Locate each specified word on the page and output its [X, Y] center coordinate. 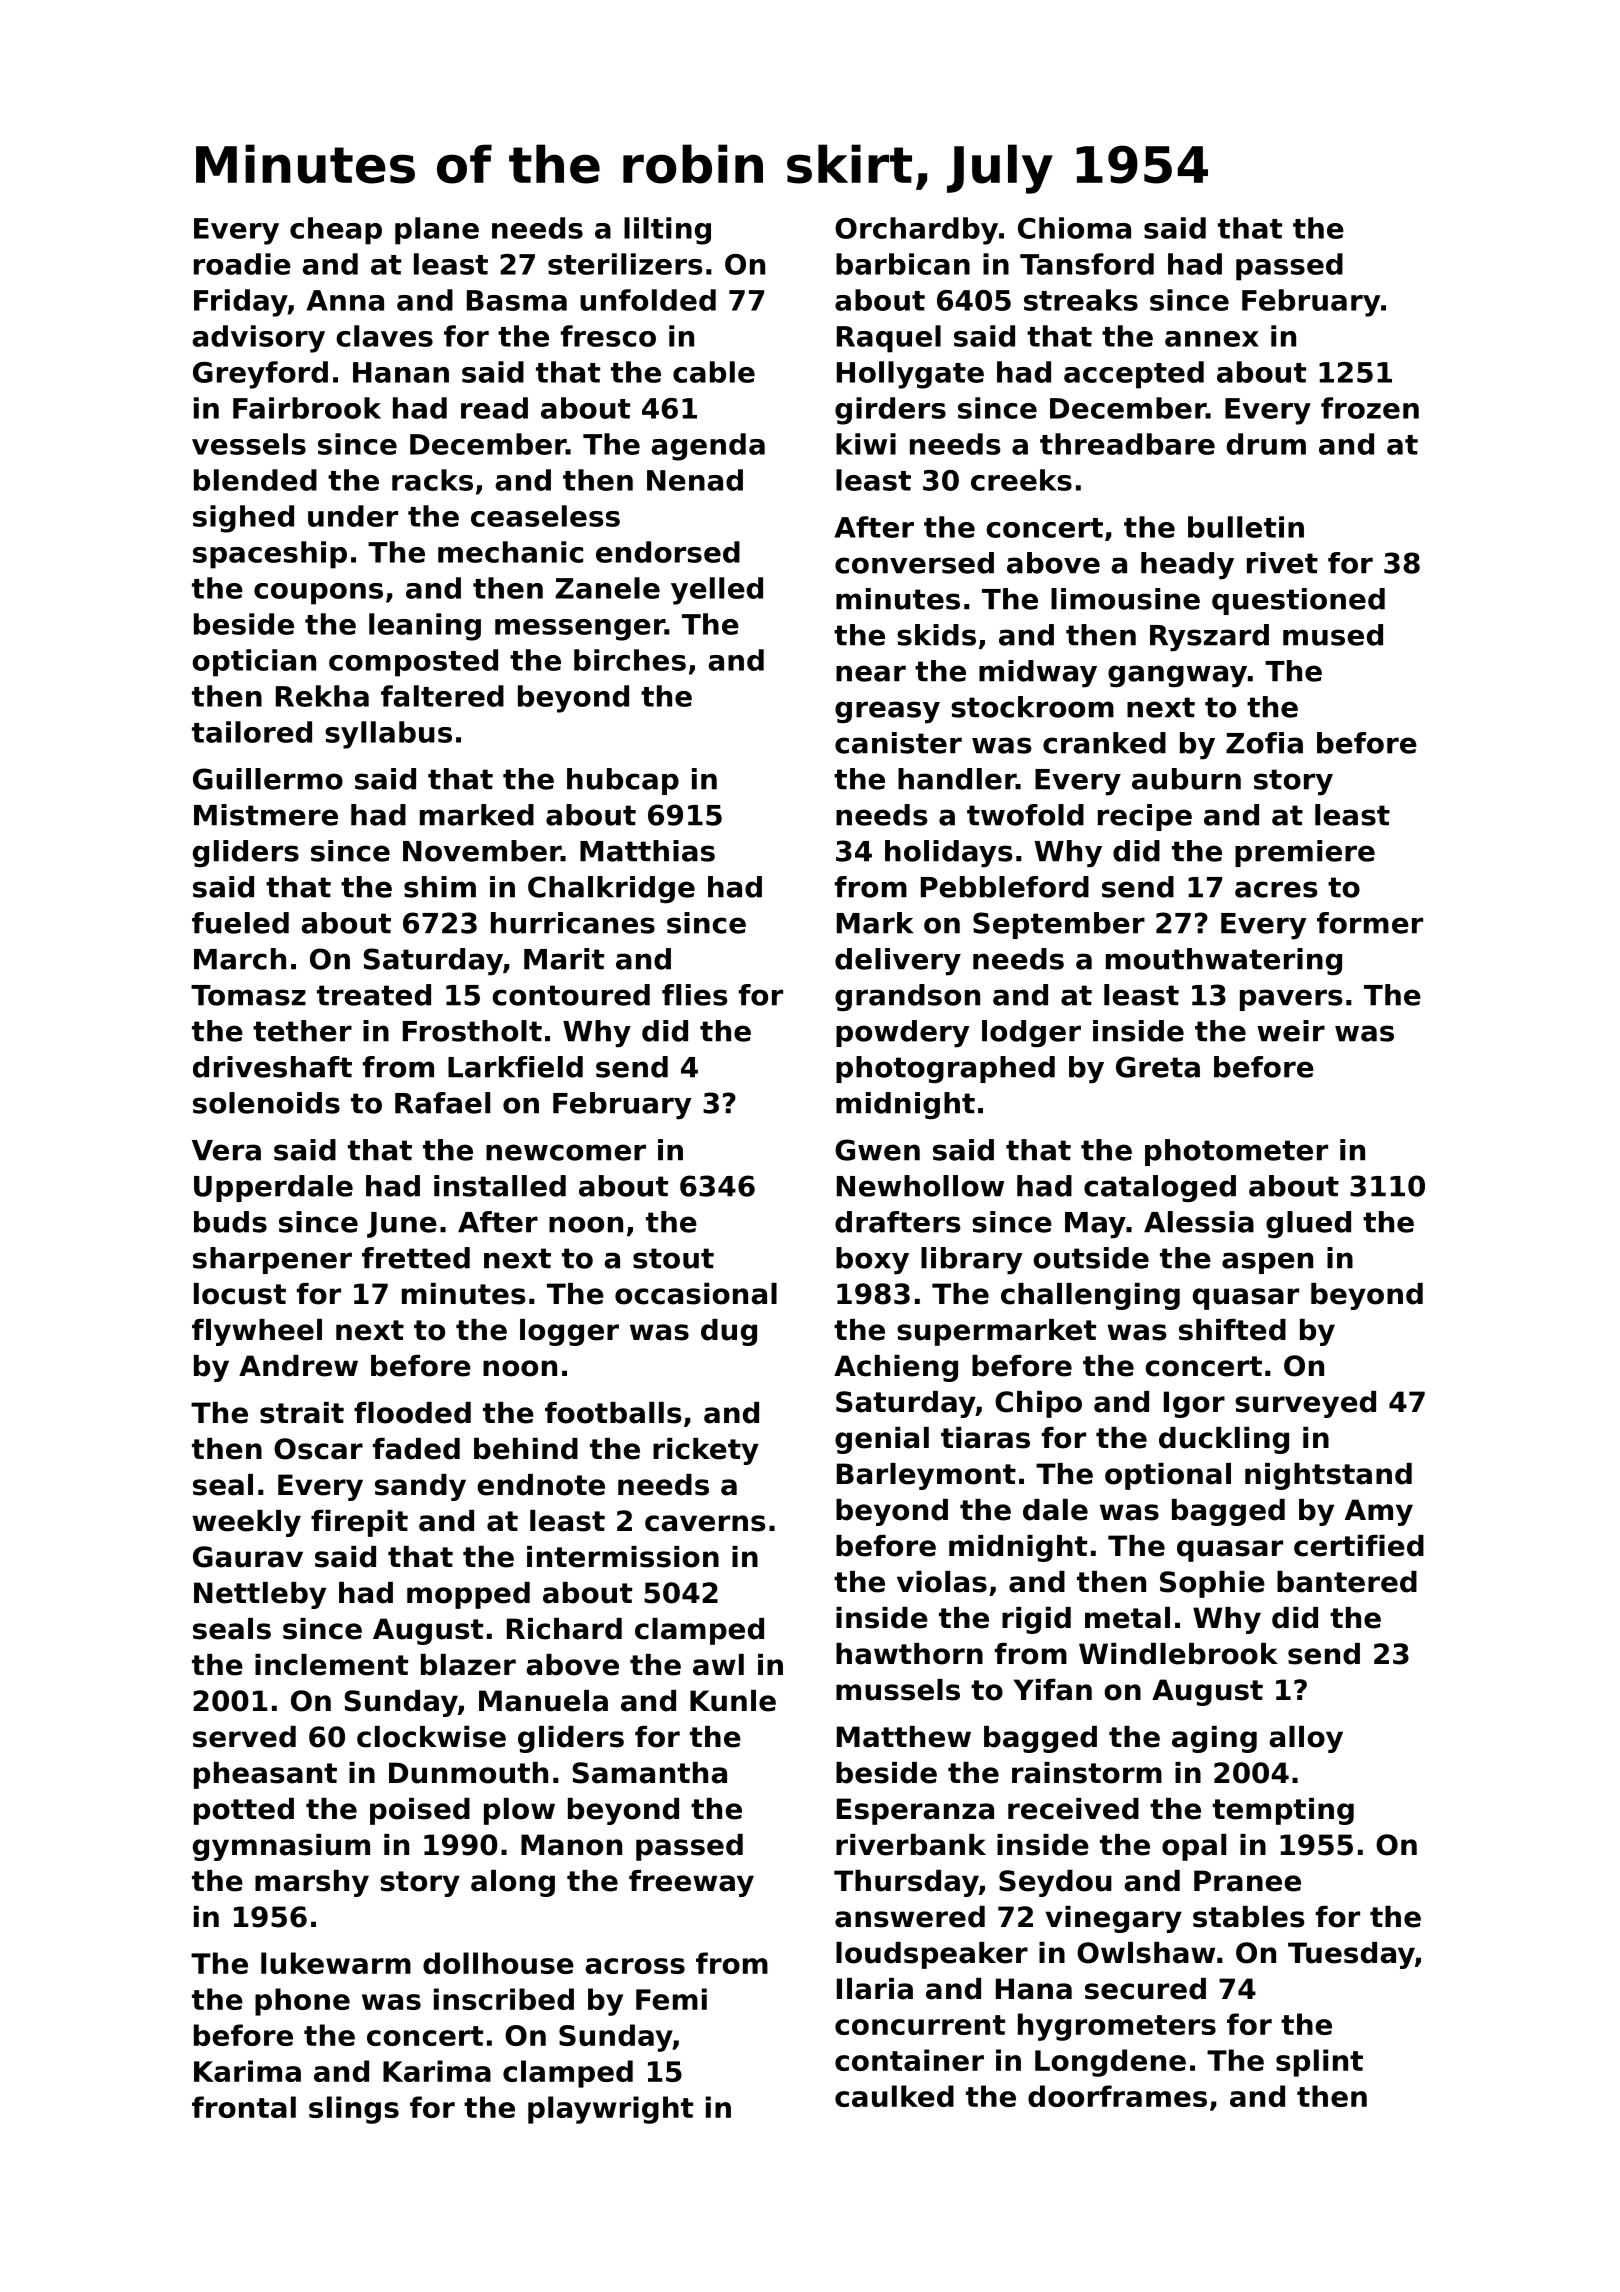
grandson [907, 997]
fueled [240, 923]
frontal [244, 2107]
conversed [914, 563]
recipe [1145, 817]
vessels [249, 444]
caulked [894, 2096]
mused [1333, 635]
